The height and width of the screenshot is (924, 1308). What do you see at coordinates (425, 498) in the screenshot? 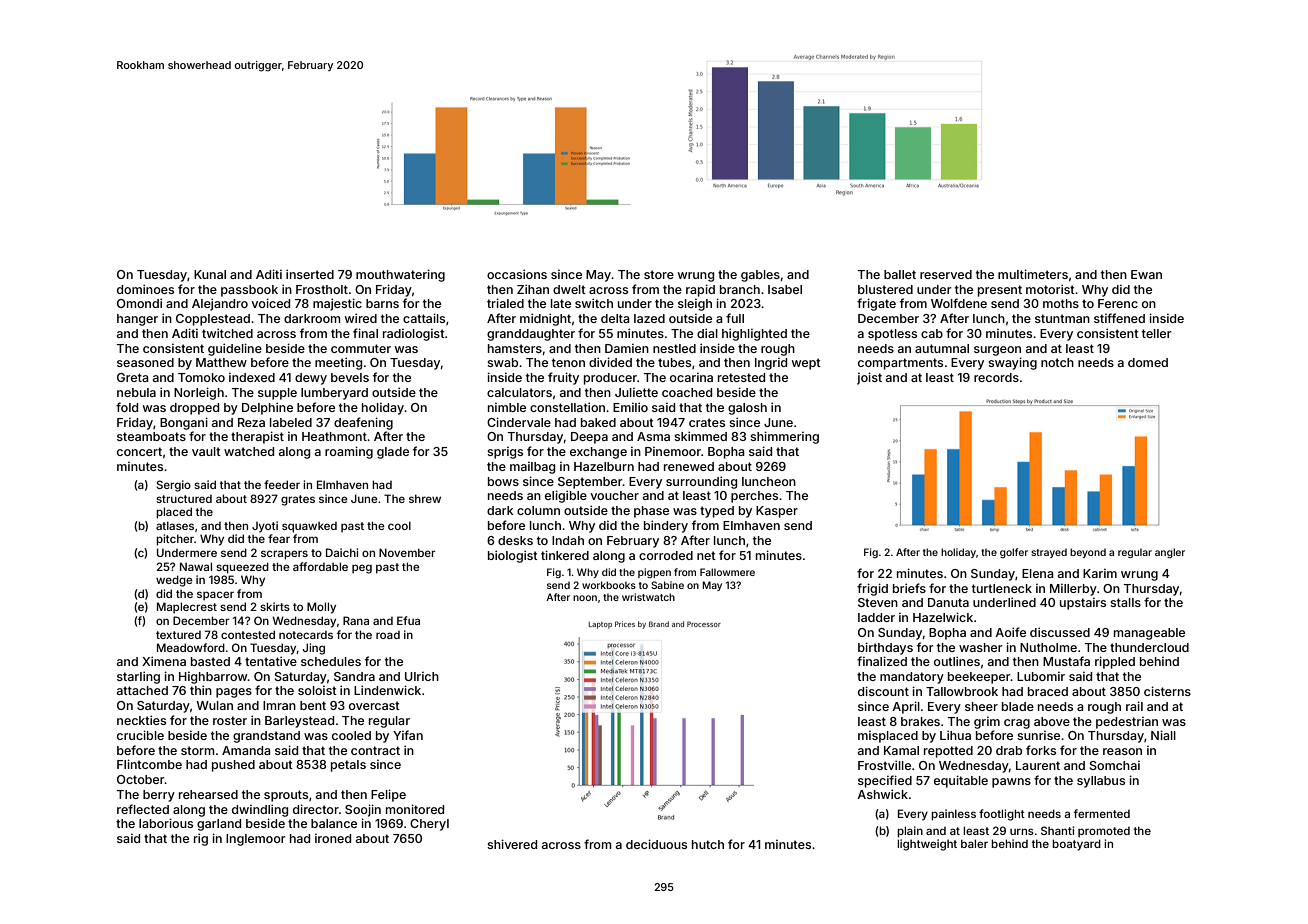
I see `shrew` at bounding box center [425, 498].
